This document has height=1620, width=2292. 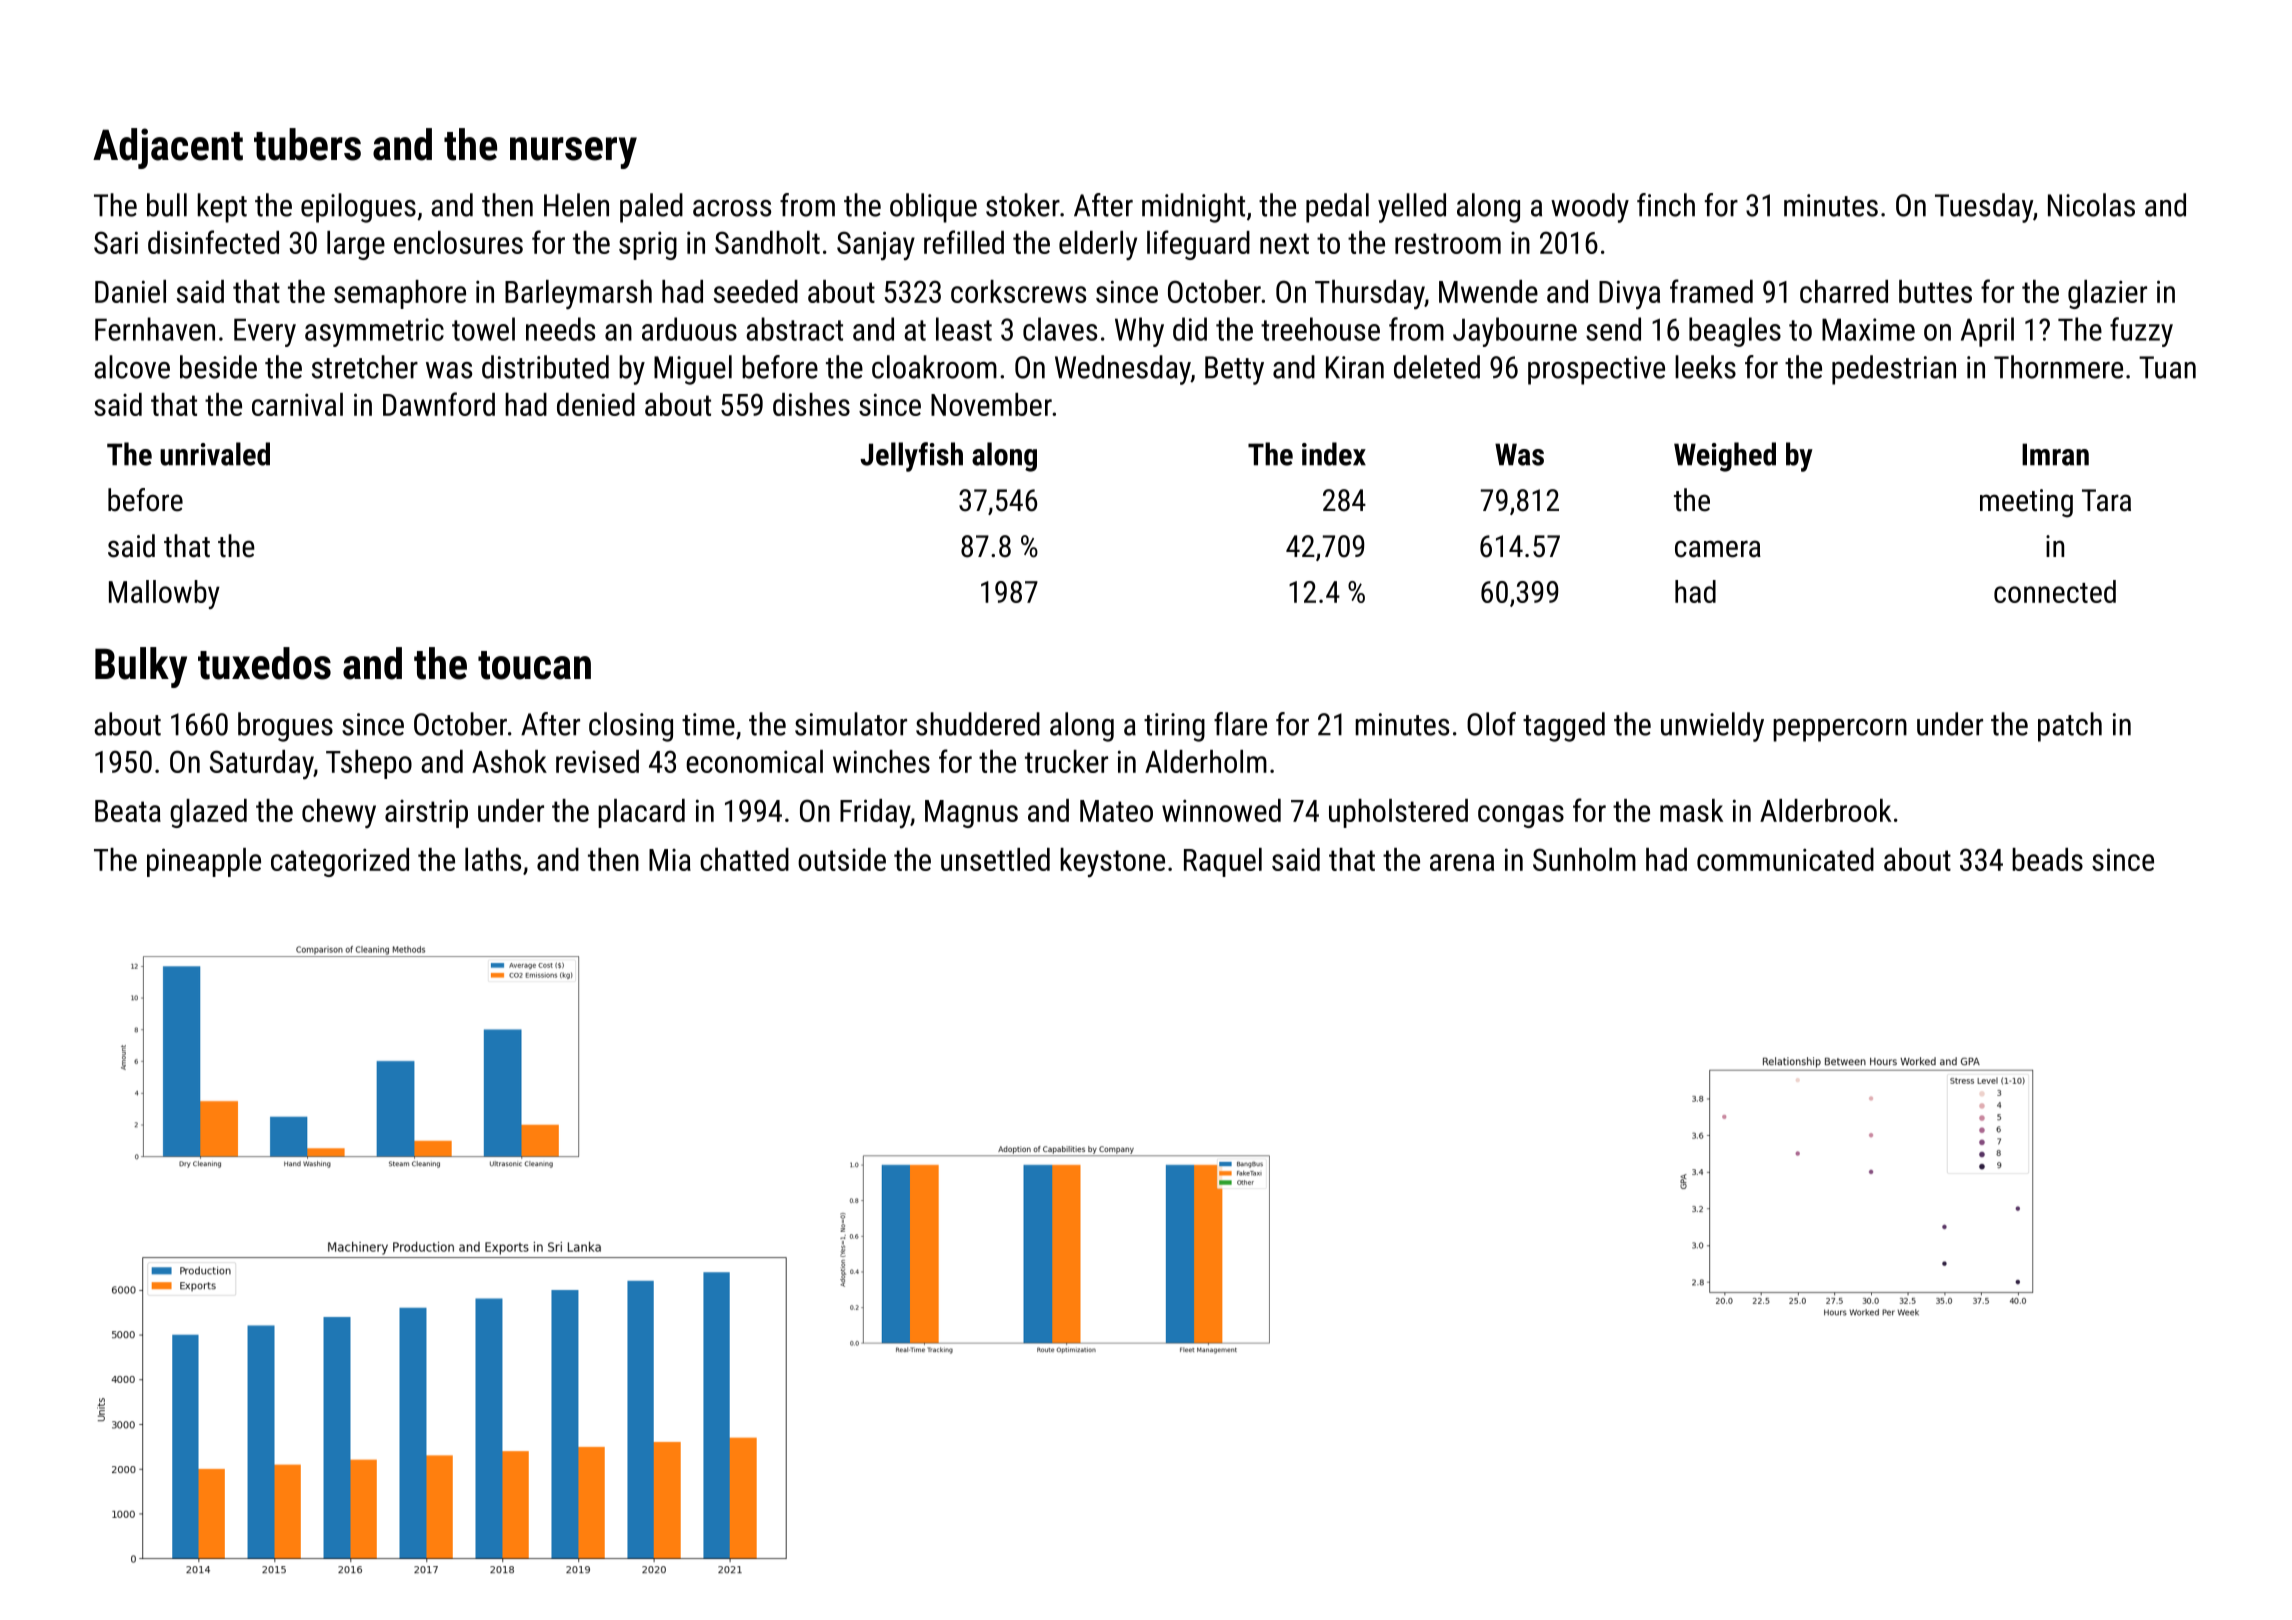 I want to click on midnight, so click(x=1193, y=208).
